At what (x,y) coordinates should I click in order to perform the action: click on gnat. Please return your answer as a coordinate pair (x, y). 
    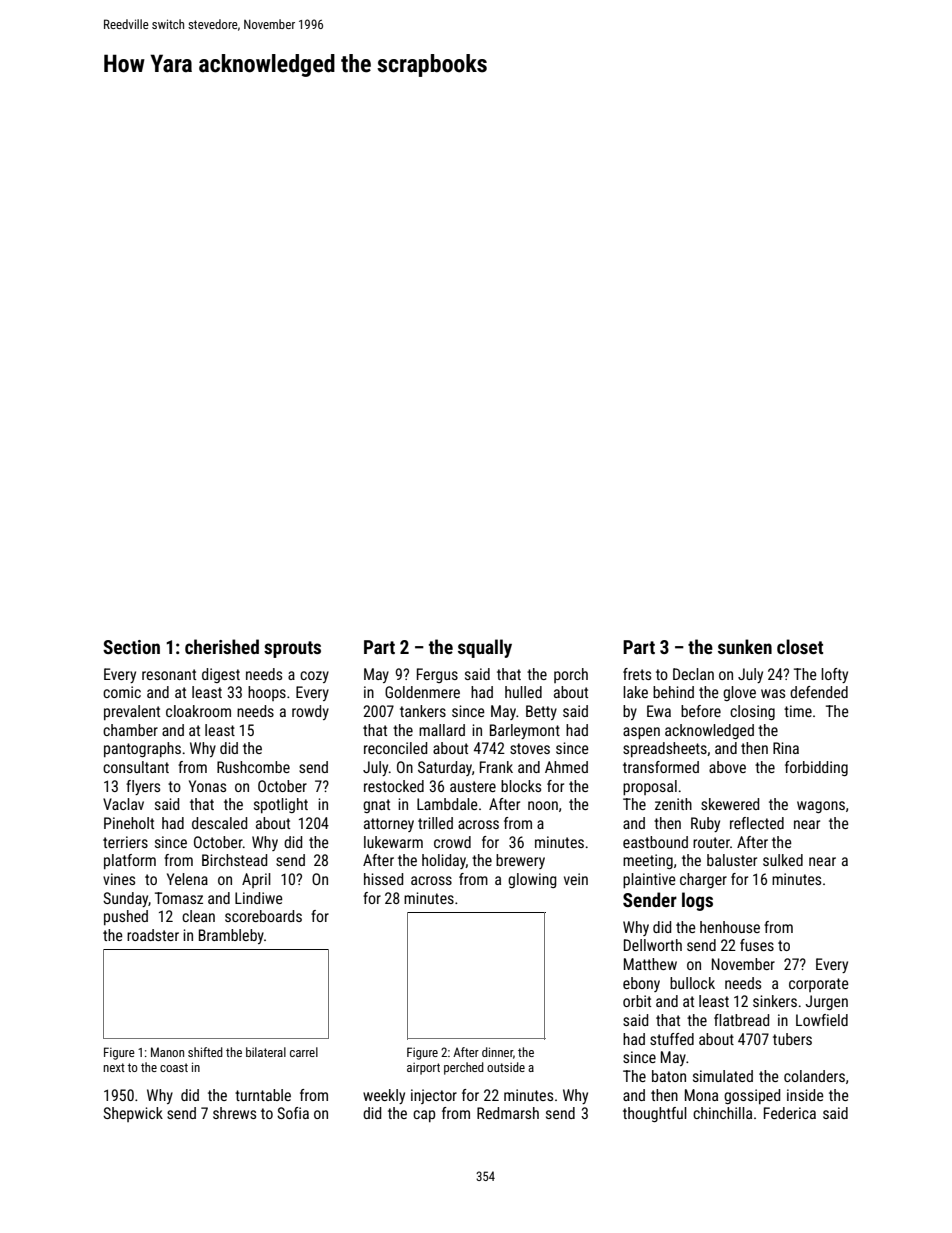
    Looking at the image, I should click on (376, 806).
